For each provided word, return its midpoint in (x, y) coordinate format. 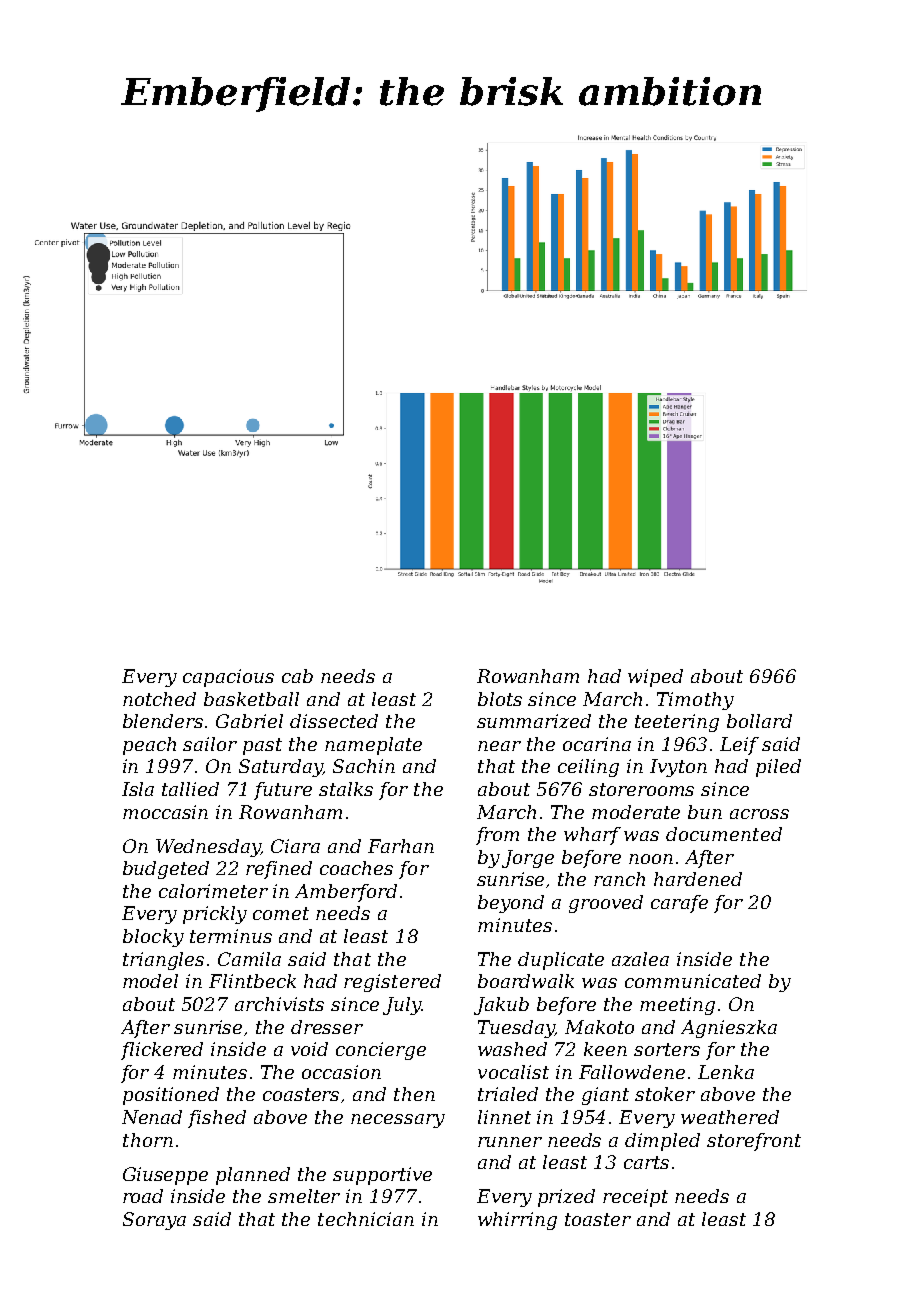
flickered (162, 1051)
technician (366, 1219)
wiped (655, 678)
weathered (730, 1117)
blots (500, 699)
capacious (228, 678)
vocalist (513, 1072)
